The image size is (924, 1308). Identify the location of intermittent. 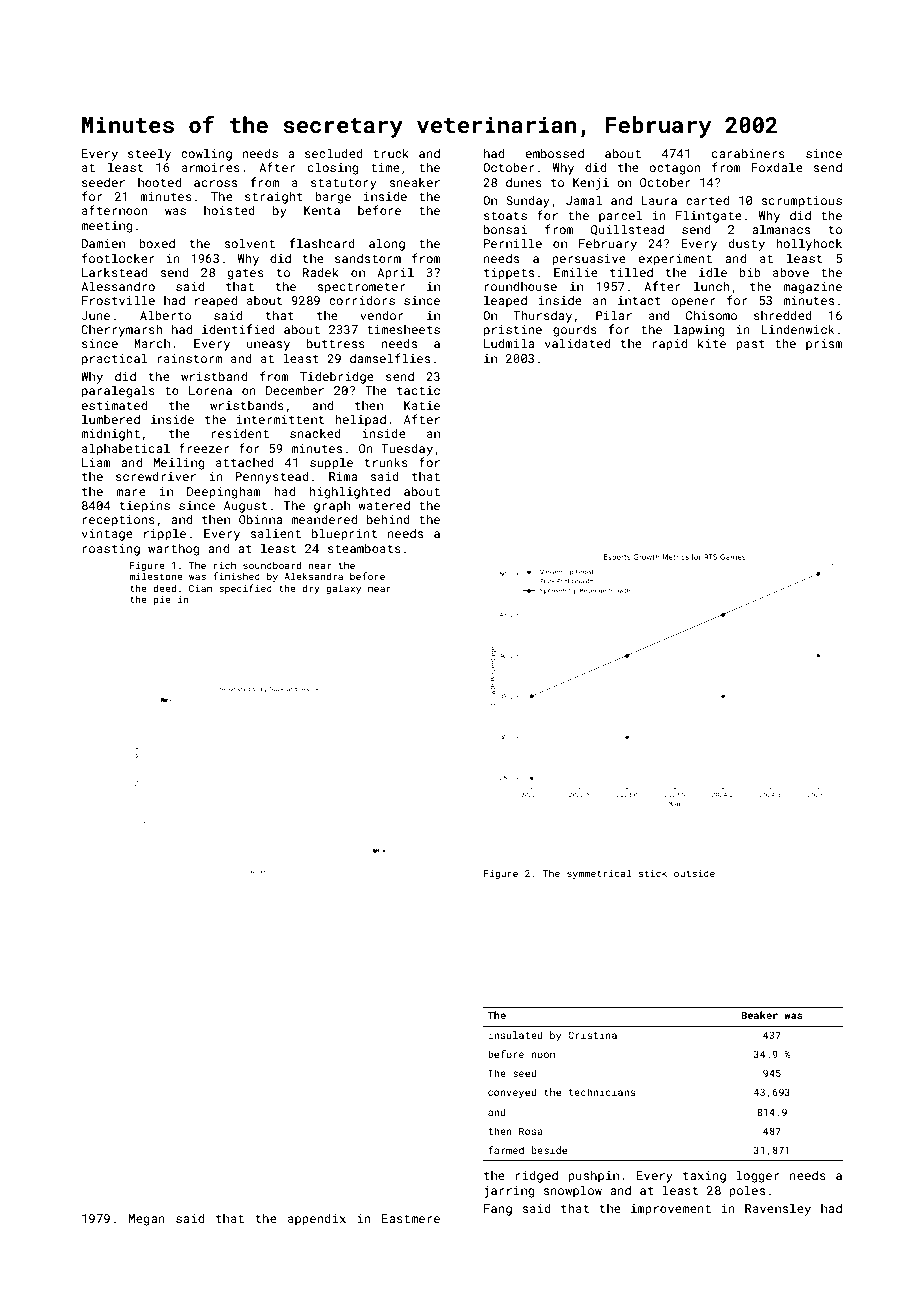
(280, 419).
